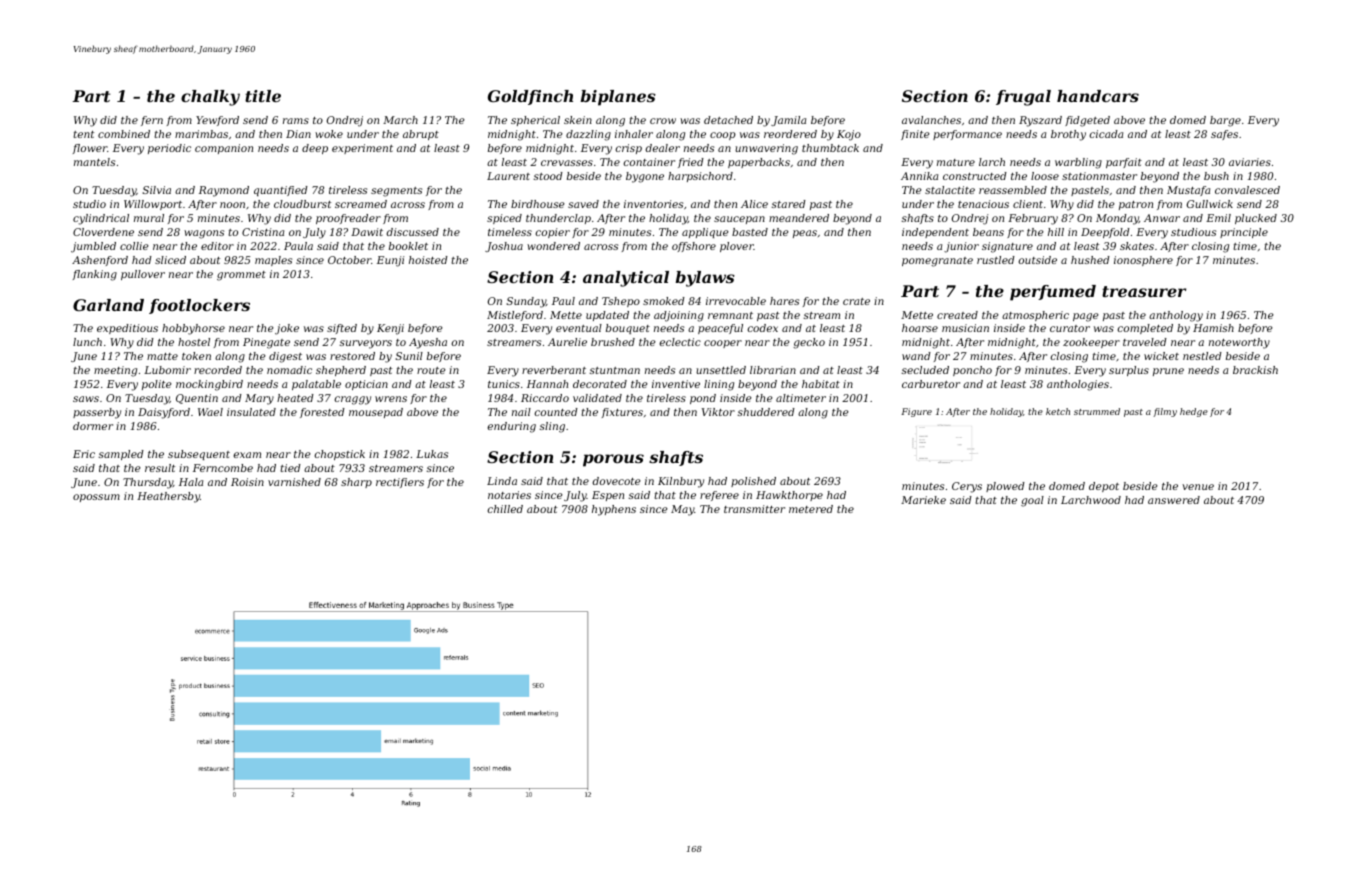 The image size is (1372, 887). I want to click on opossum, so click(96, 498).
